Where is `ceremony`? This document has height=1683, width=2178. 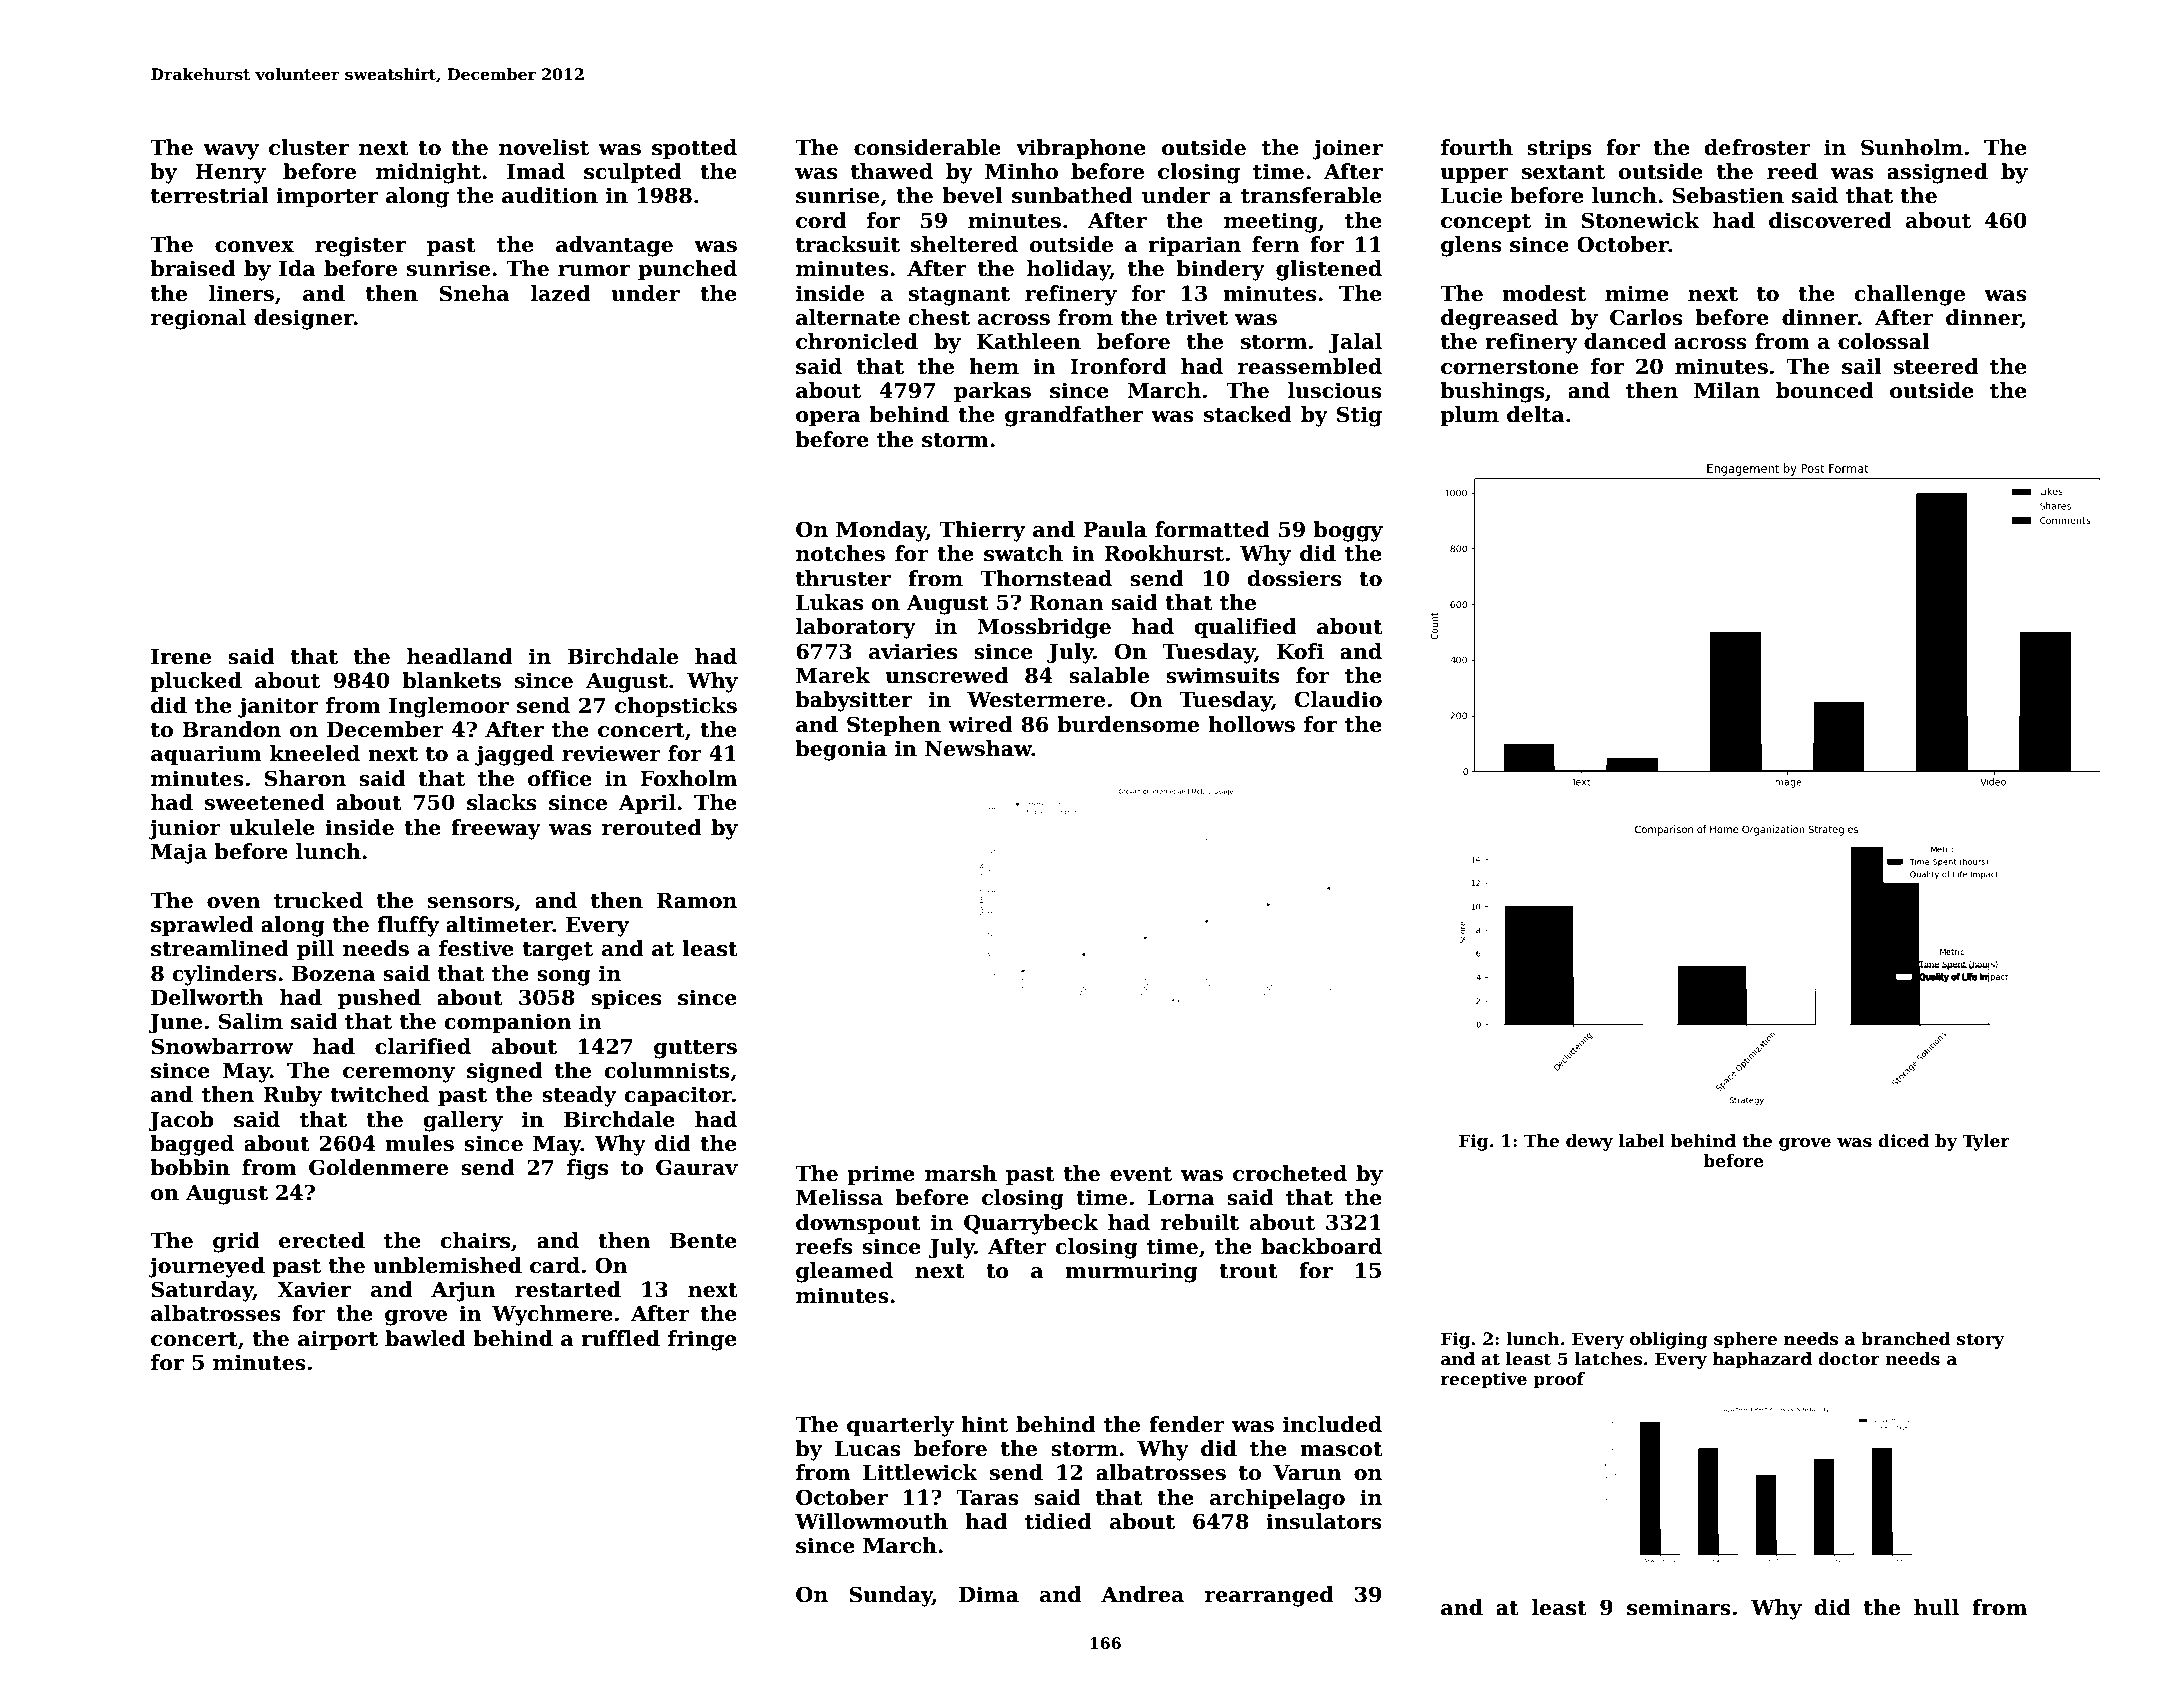 ceremony is located at coordinates (399, 1075).
